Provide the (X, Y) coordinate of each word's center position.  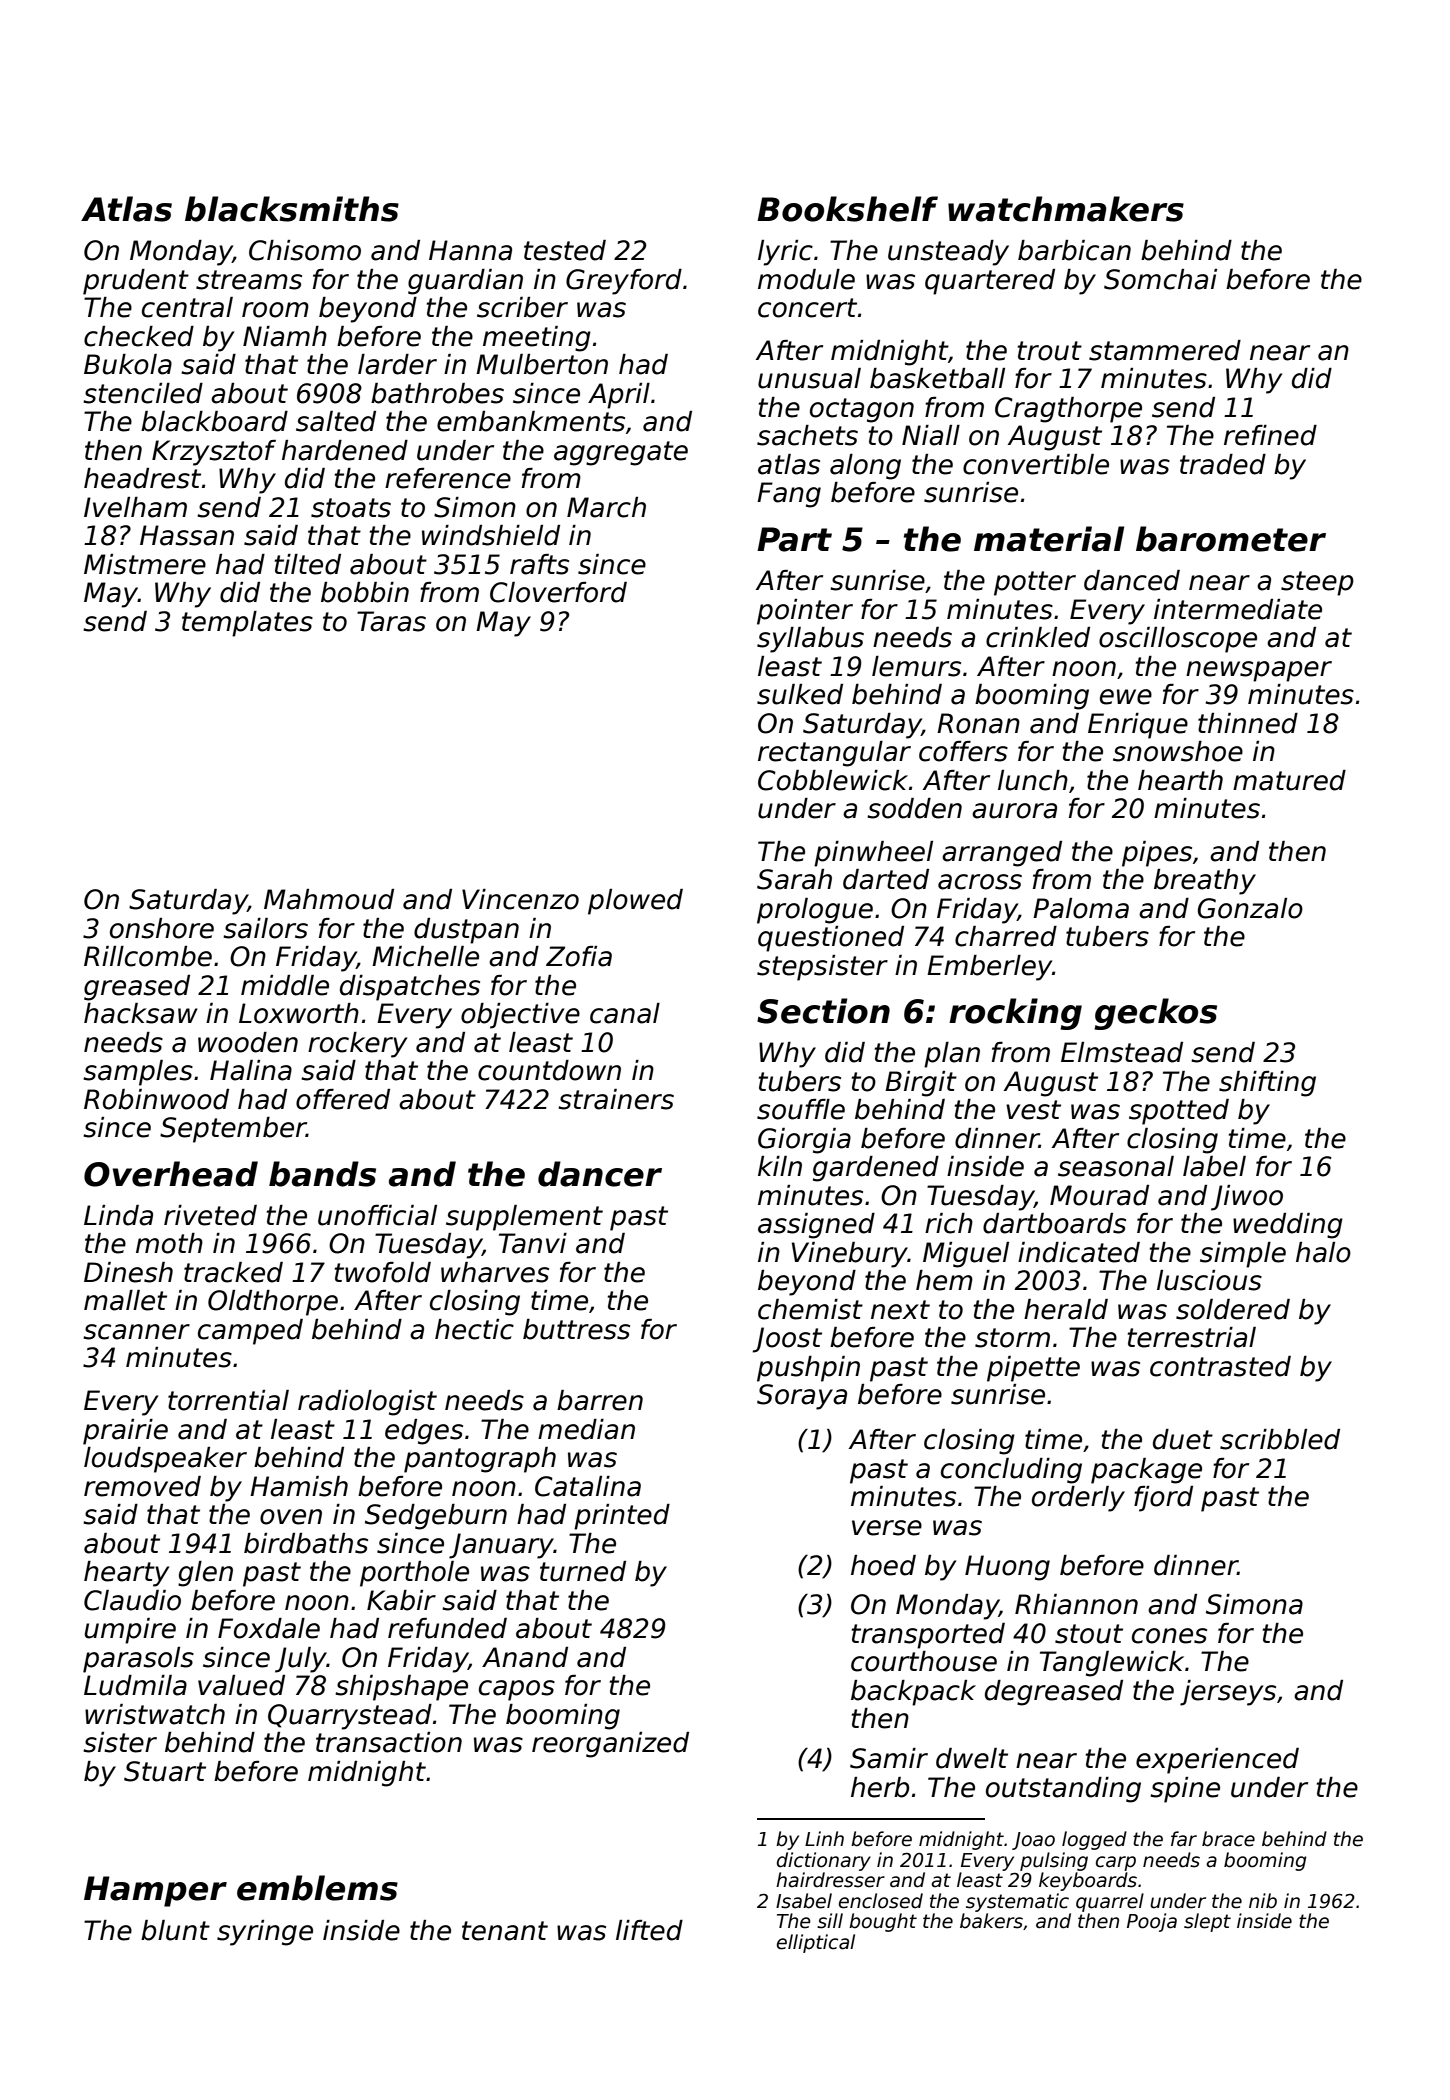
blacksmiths (292, 209)
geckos (1155, 1014)
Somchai (1160, 279)
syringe (265, 1933)
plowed (635, 902)
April (619, 396)
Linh (824, 1838)
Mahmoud (329, 899)
